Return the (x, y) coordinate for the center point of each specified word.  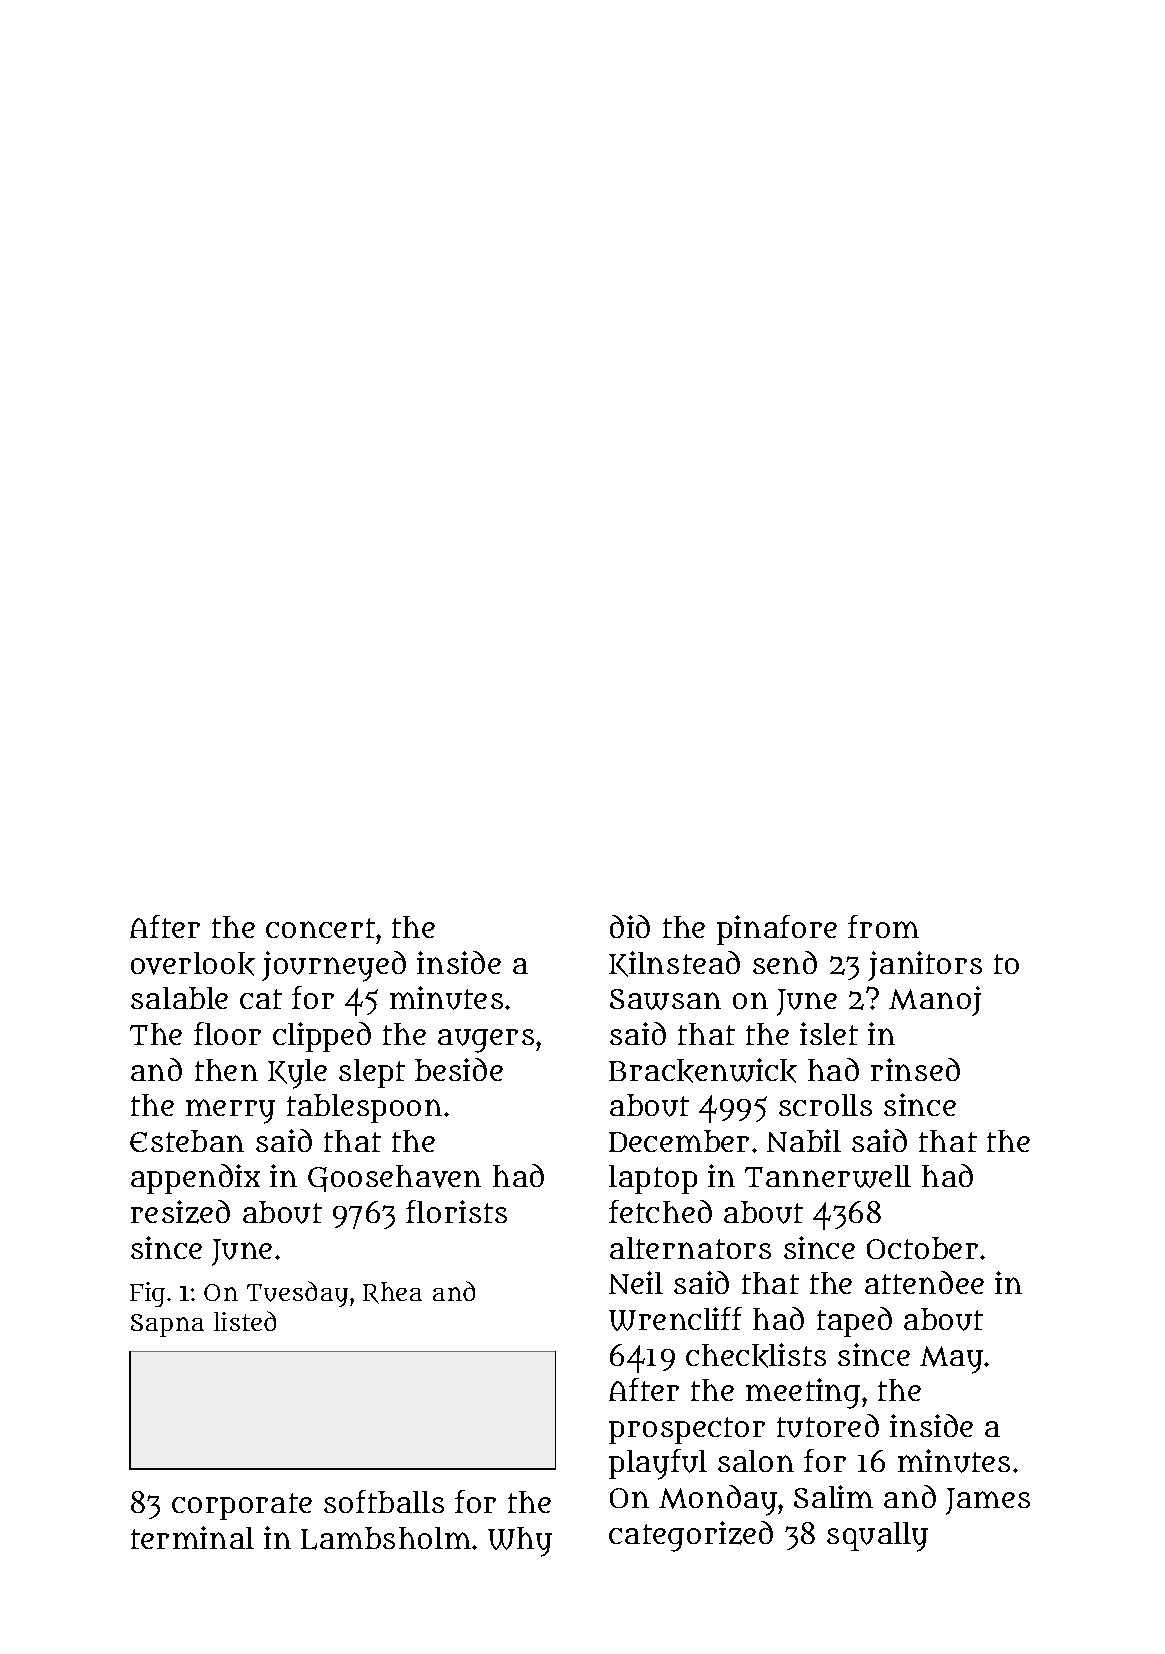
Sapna (167, 1325)
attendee (924, 1282)
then (226, 1070)
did (630, 926)
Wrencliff (675, 1319)
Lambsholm (386, 1538)
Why (520, 1542)
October (922, 1248)
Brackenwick (703, 1070)
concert (320, 928)
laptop (653, 1179)
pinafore (777, 930)
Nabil (804, 1140)
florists (456, 1211)
